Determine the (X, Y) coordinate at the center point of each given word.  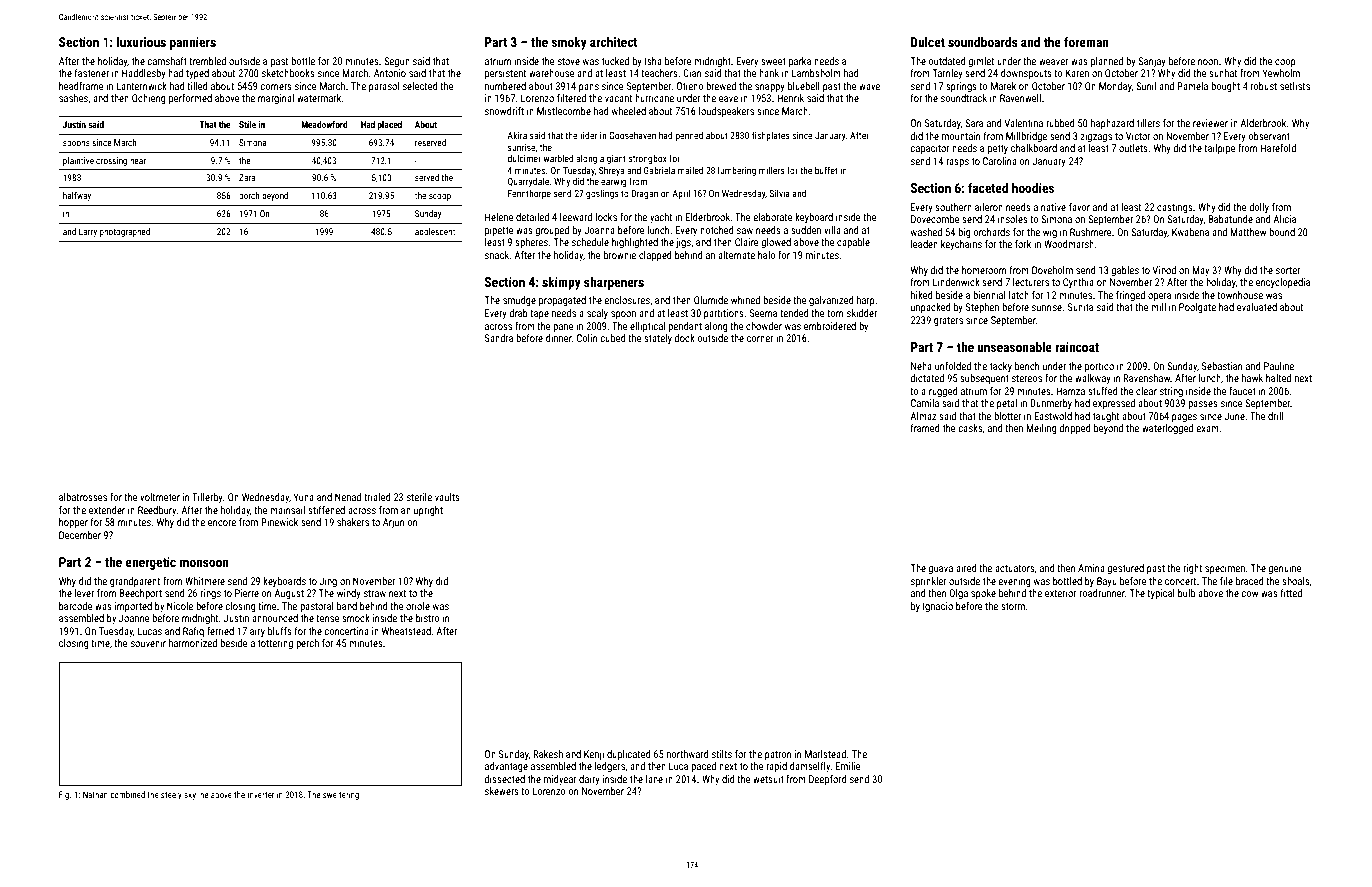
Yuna (303, 497)
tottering (275, 644)
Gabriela (659, 170)
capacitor (930, 149)
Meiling (1041, 429)
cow (1249, 594)
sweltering (341, 795)
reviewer (1210, 123)
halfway (77, 196)
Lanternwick (141, 86)
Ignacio (938, 607)
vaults (447, 497)
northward (688, 754)
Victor (1138, 136)
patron (778, 755)
